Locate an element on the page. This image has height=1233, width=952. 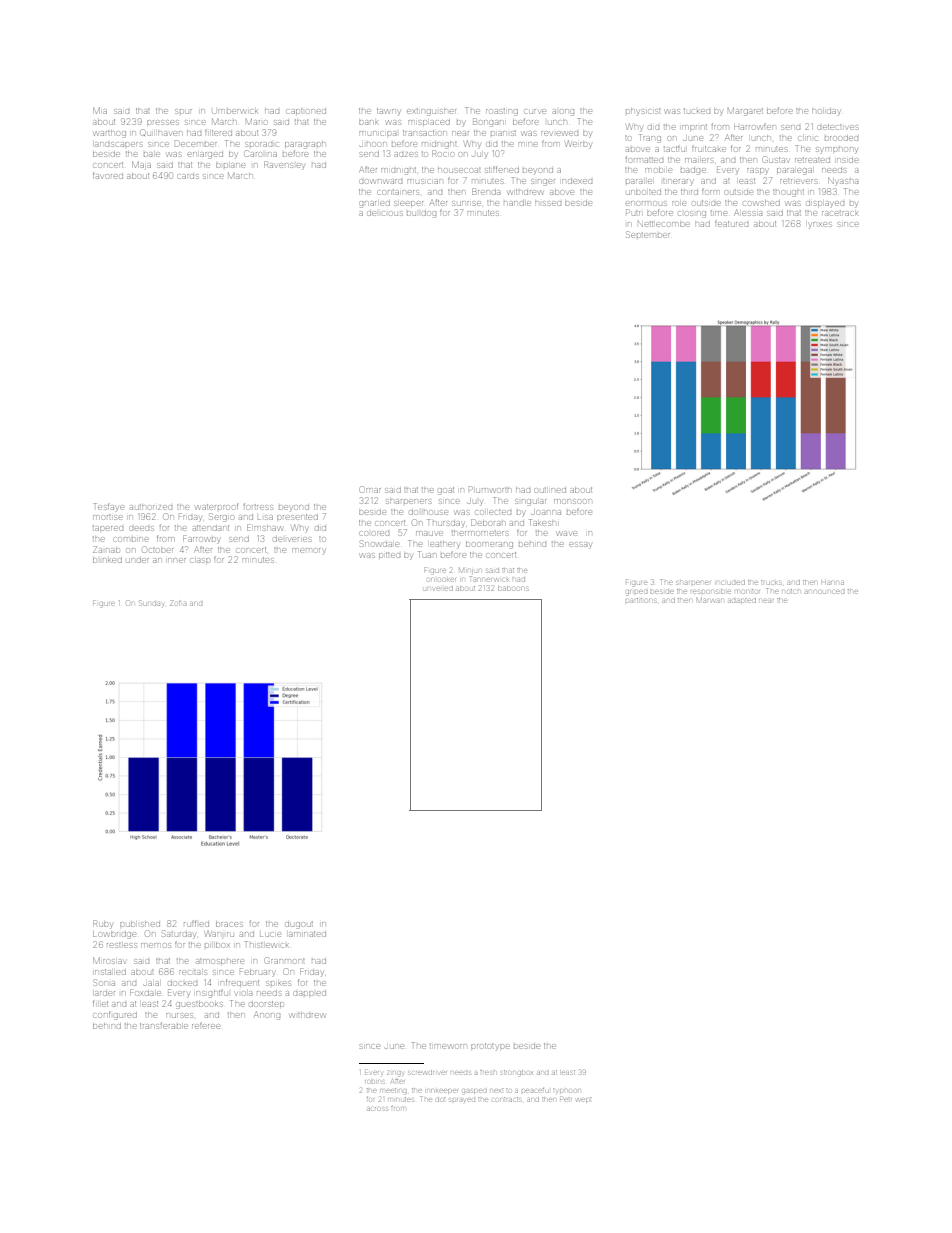
Mia is located at coordinates (100, 110).
